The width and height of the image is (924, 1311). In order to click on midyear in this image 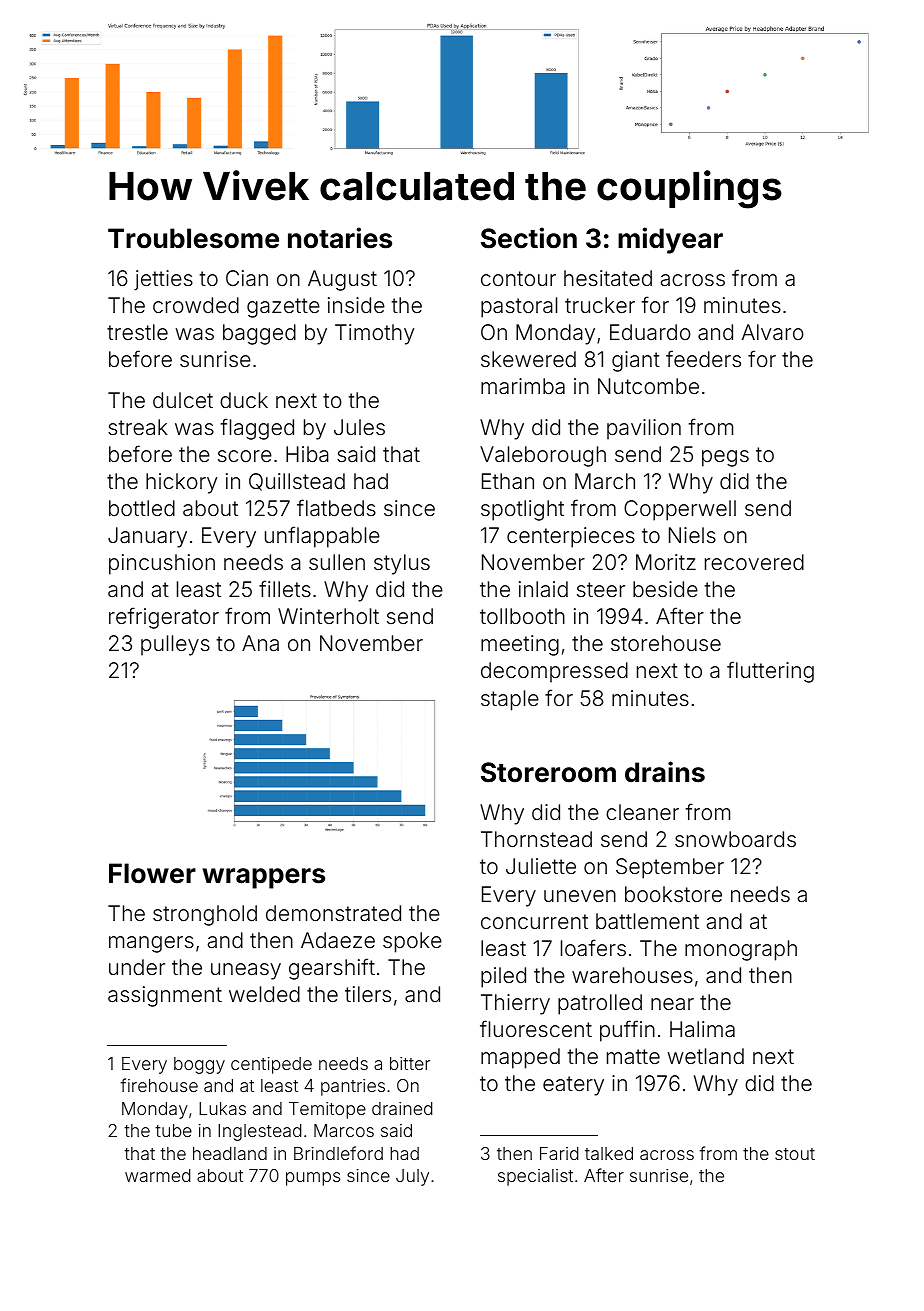, I will do `click(670, 240)`.
